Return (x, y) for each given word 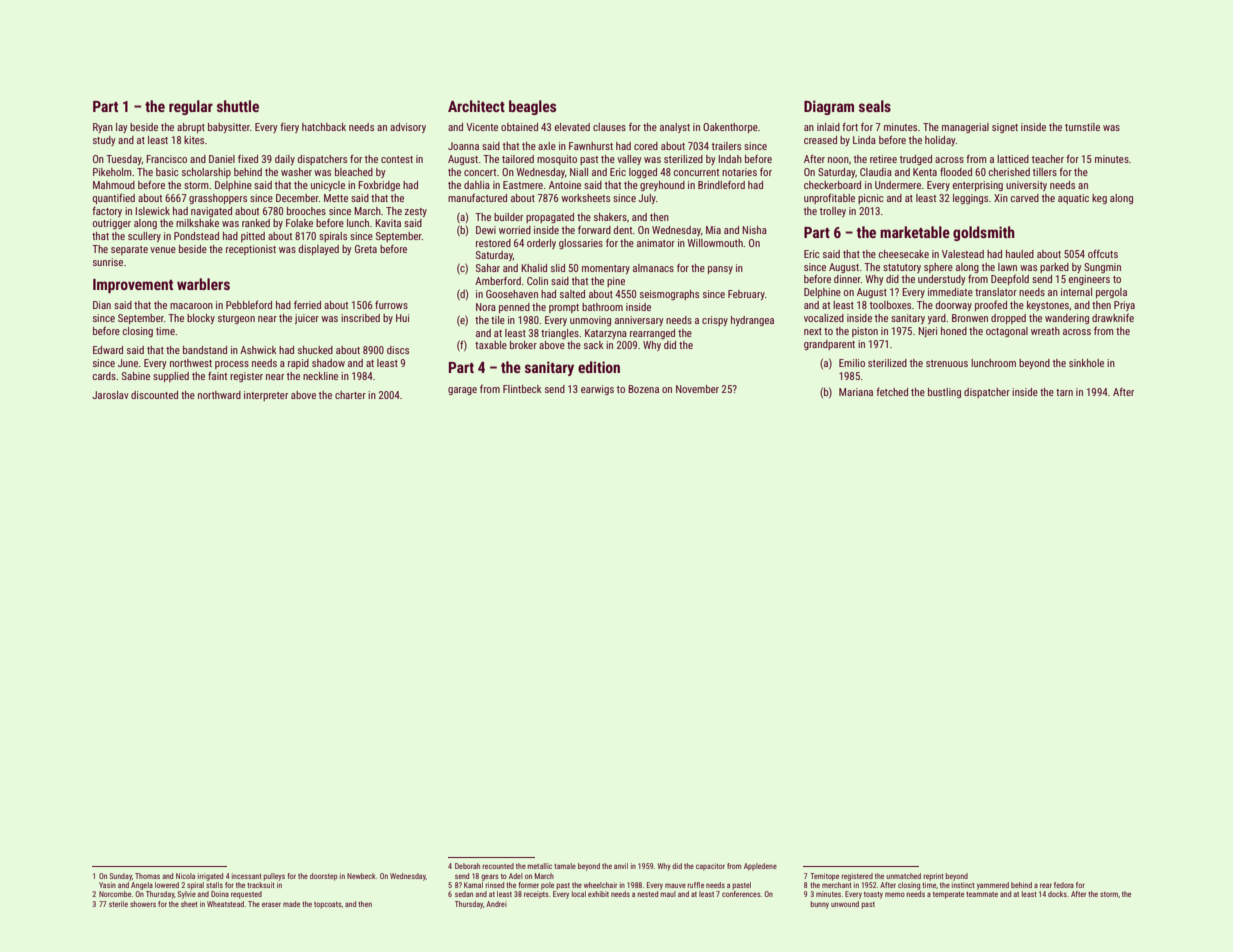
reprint (933, 877)
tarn (1064, 392)
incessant (247, 876)
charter (350, 395)
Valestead (963, 254)
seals (875, 106)
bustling (944, 393)
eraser (271, 904)
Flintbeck (522, 389)
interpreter (266, 396)
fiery (289, 128)
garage (462, 391)
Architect (476, 106)
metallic (539, 866)
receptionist (251, 250)
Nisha (754, 230)
